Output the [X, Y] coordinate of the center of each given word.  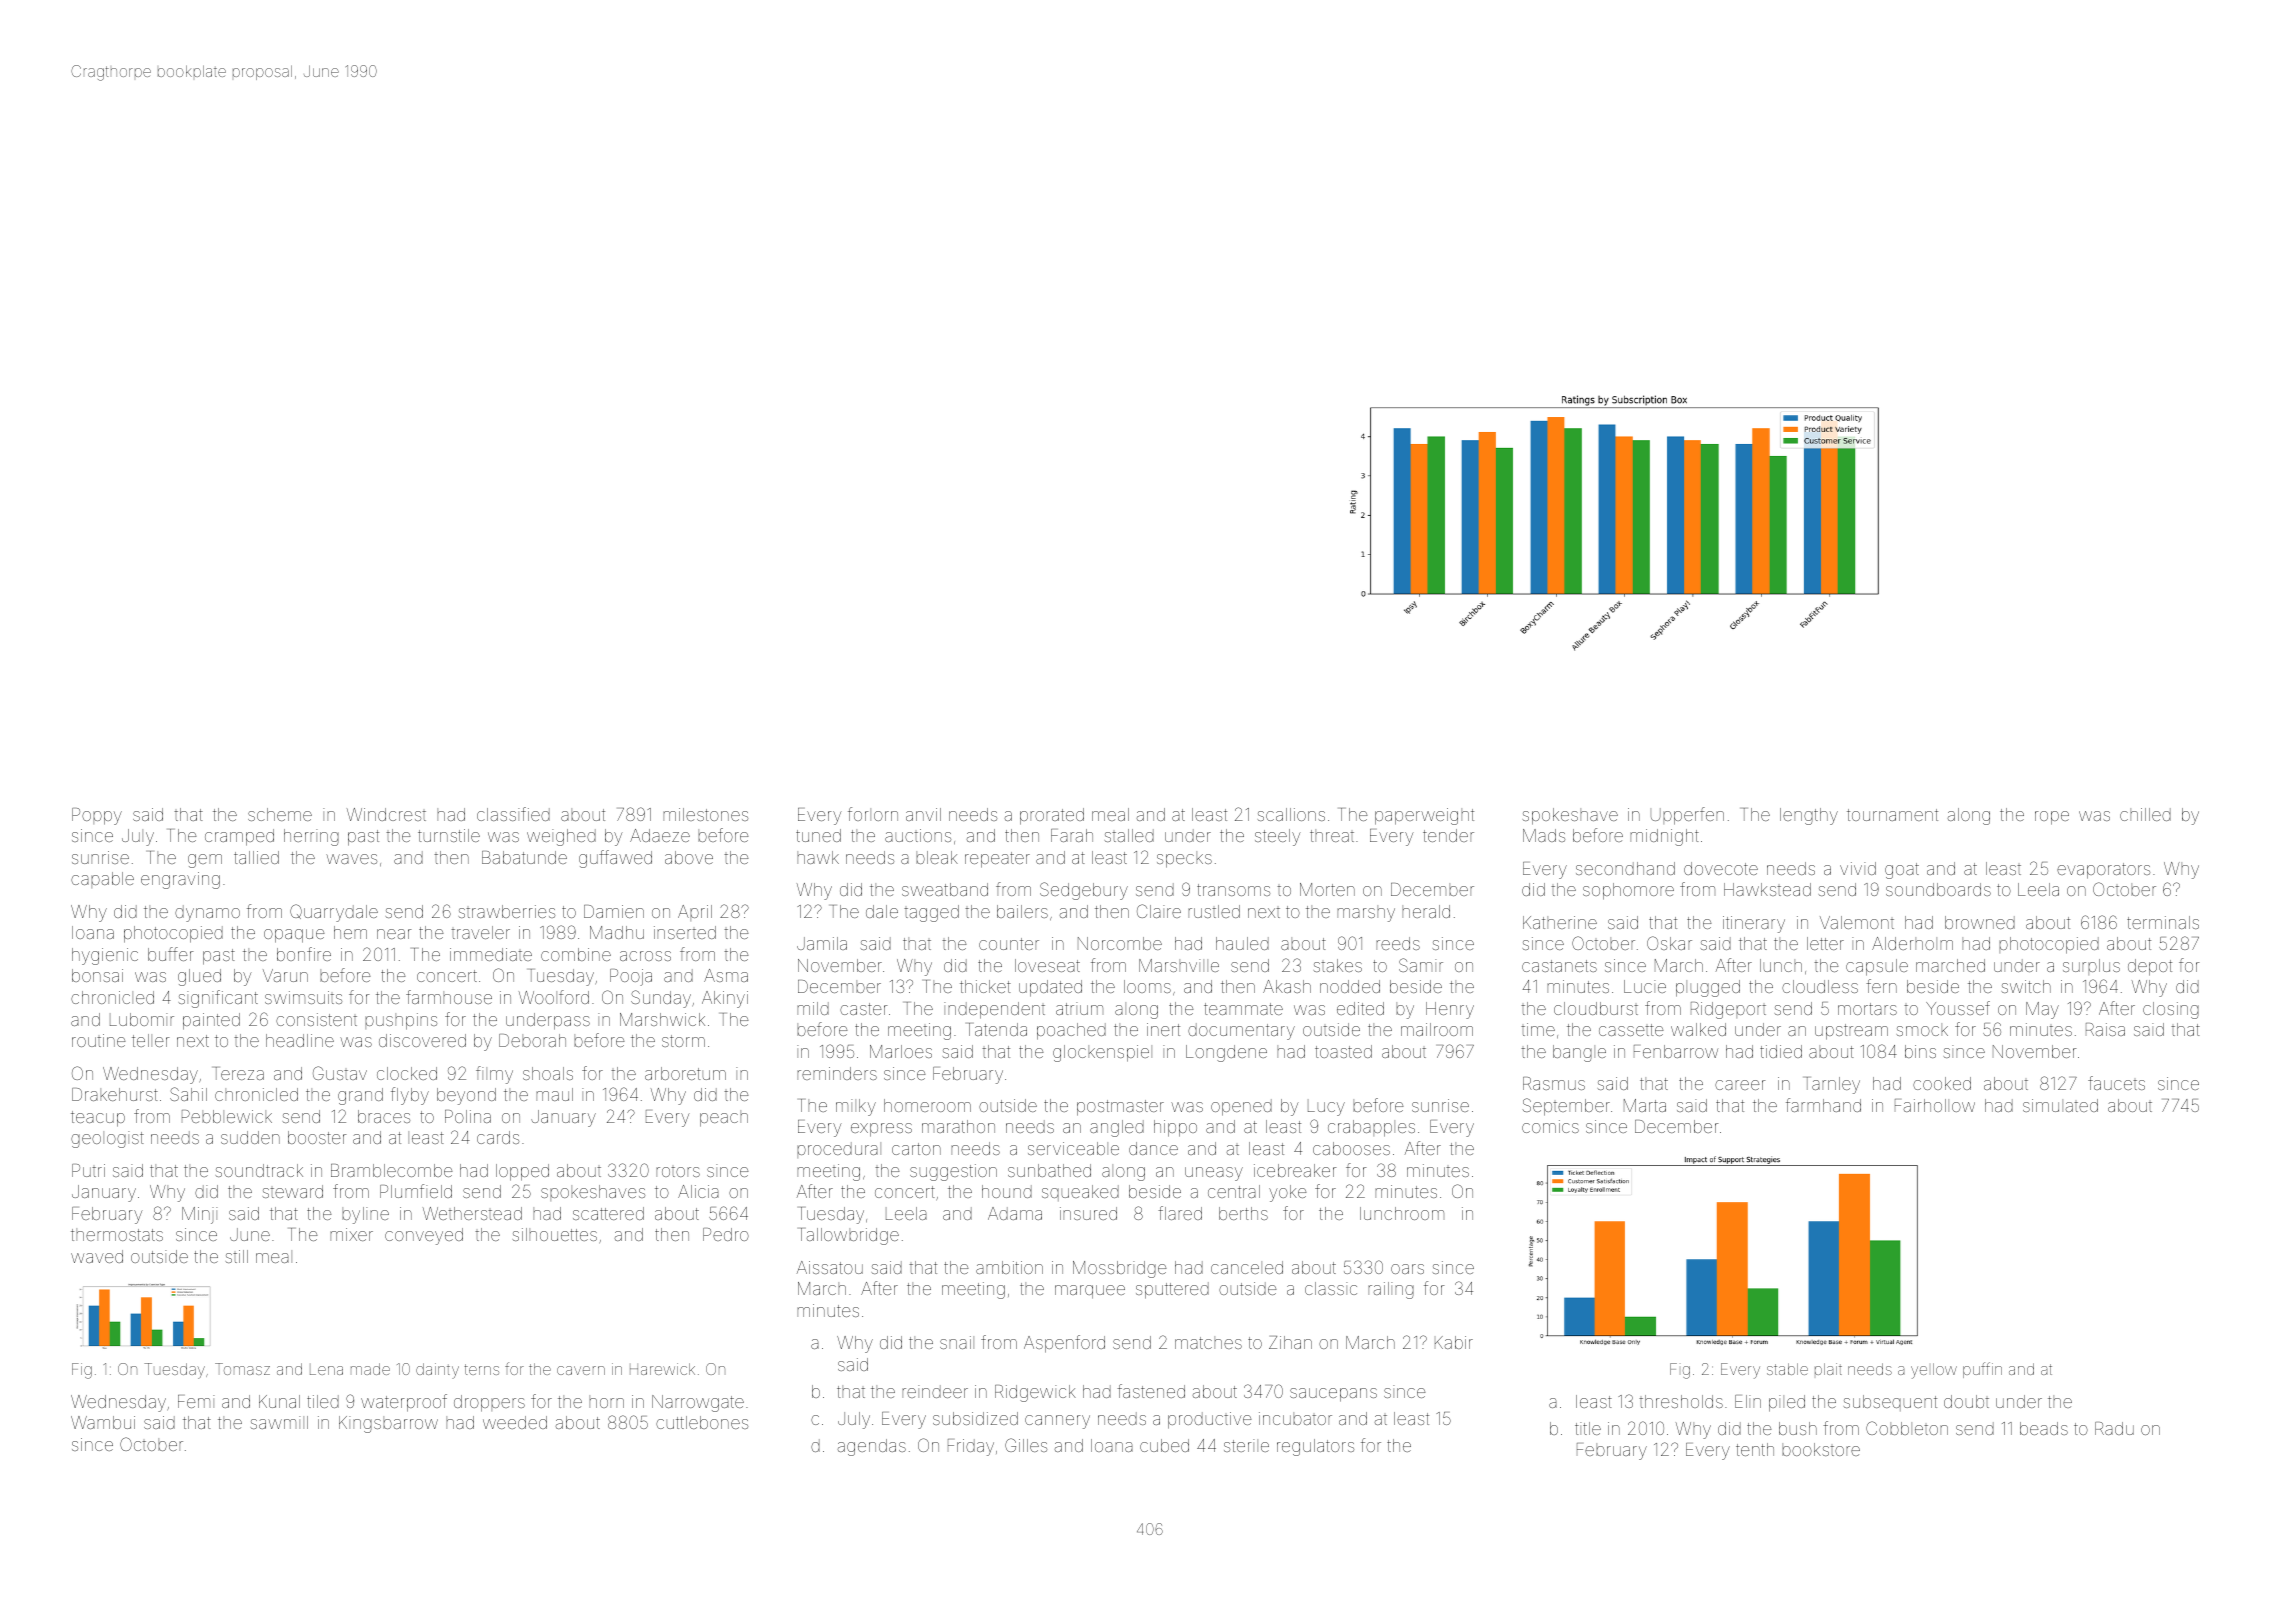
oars [1407, 1269]
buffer [171, 954]
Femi [196, 1401]
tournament [1892, 815]
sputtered [1172, 1290]
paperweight [1424, 816]
